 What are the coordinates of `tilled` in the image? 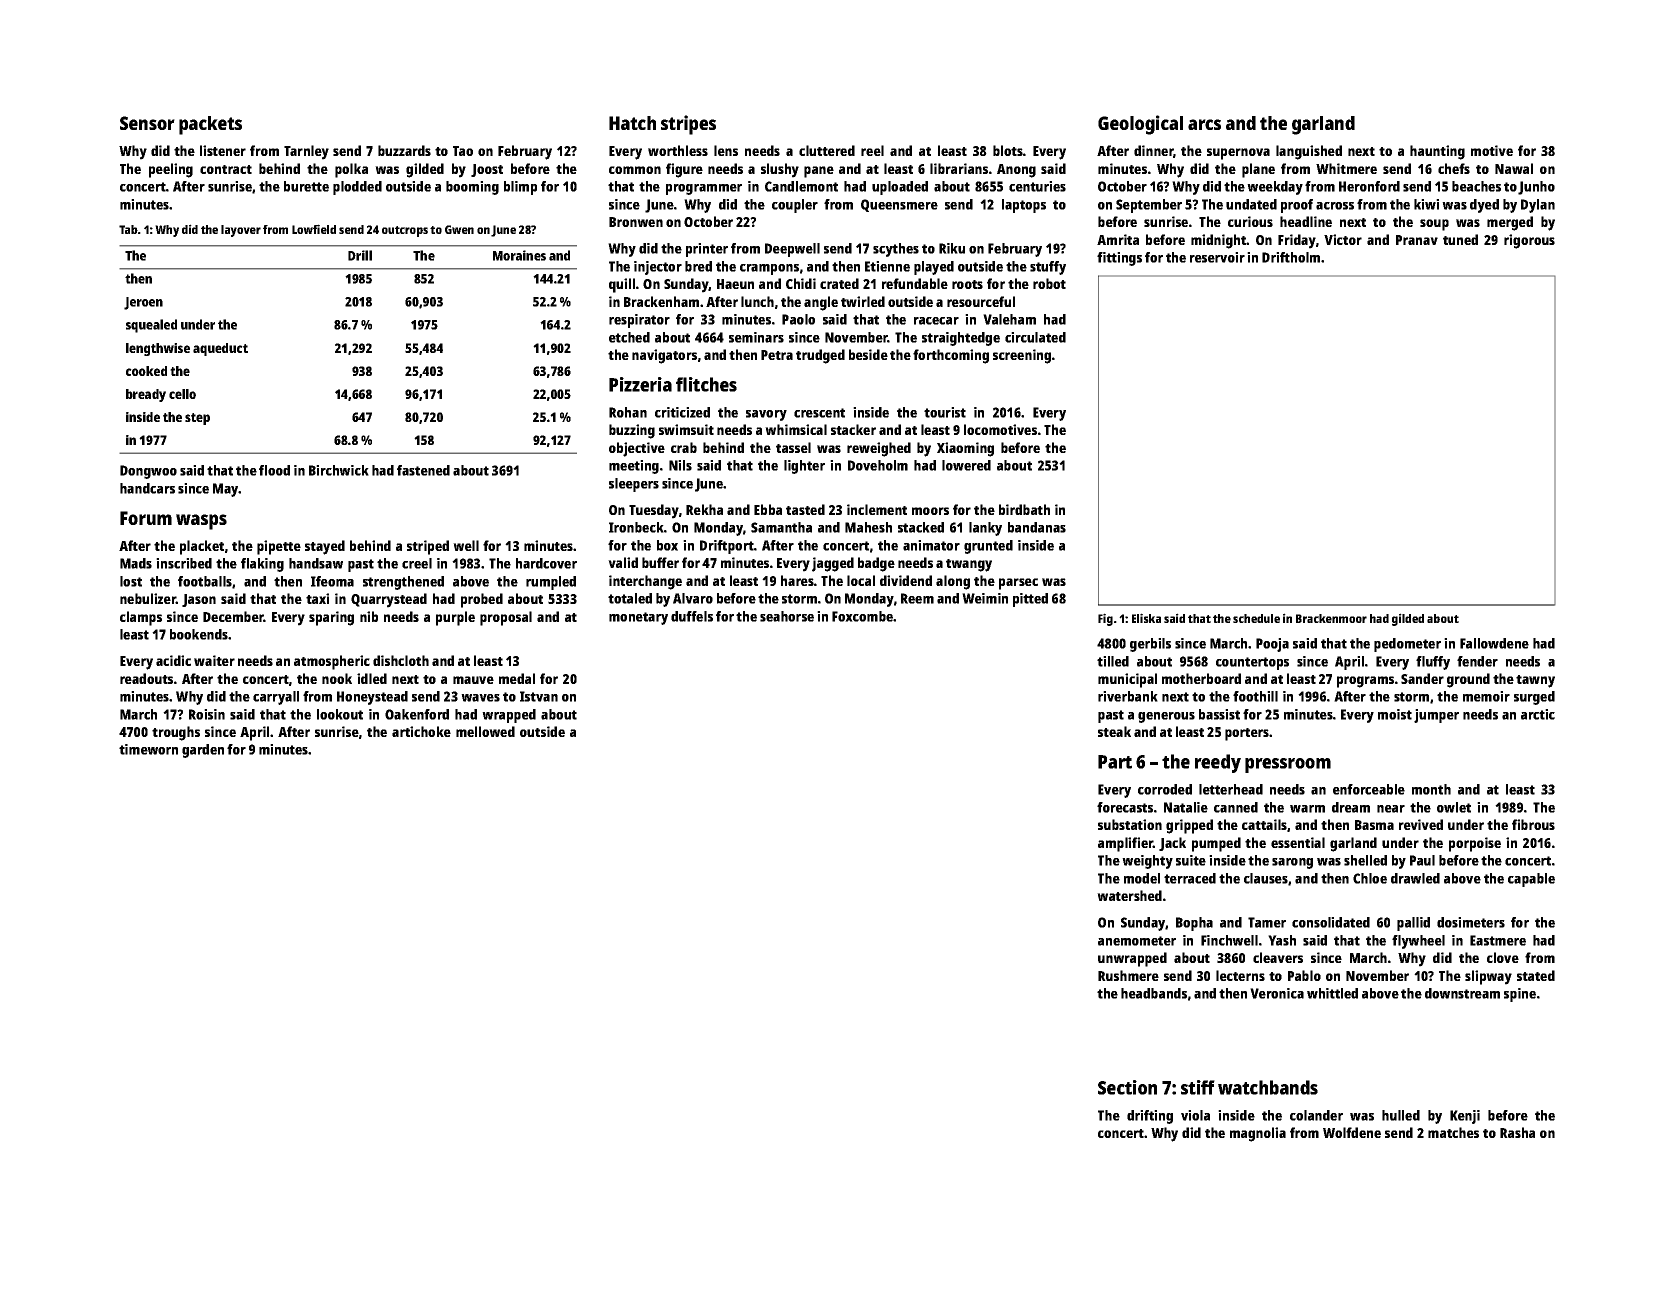 It's located at (1113, 661).
